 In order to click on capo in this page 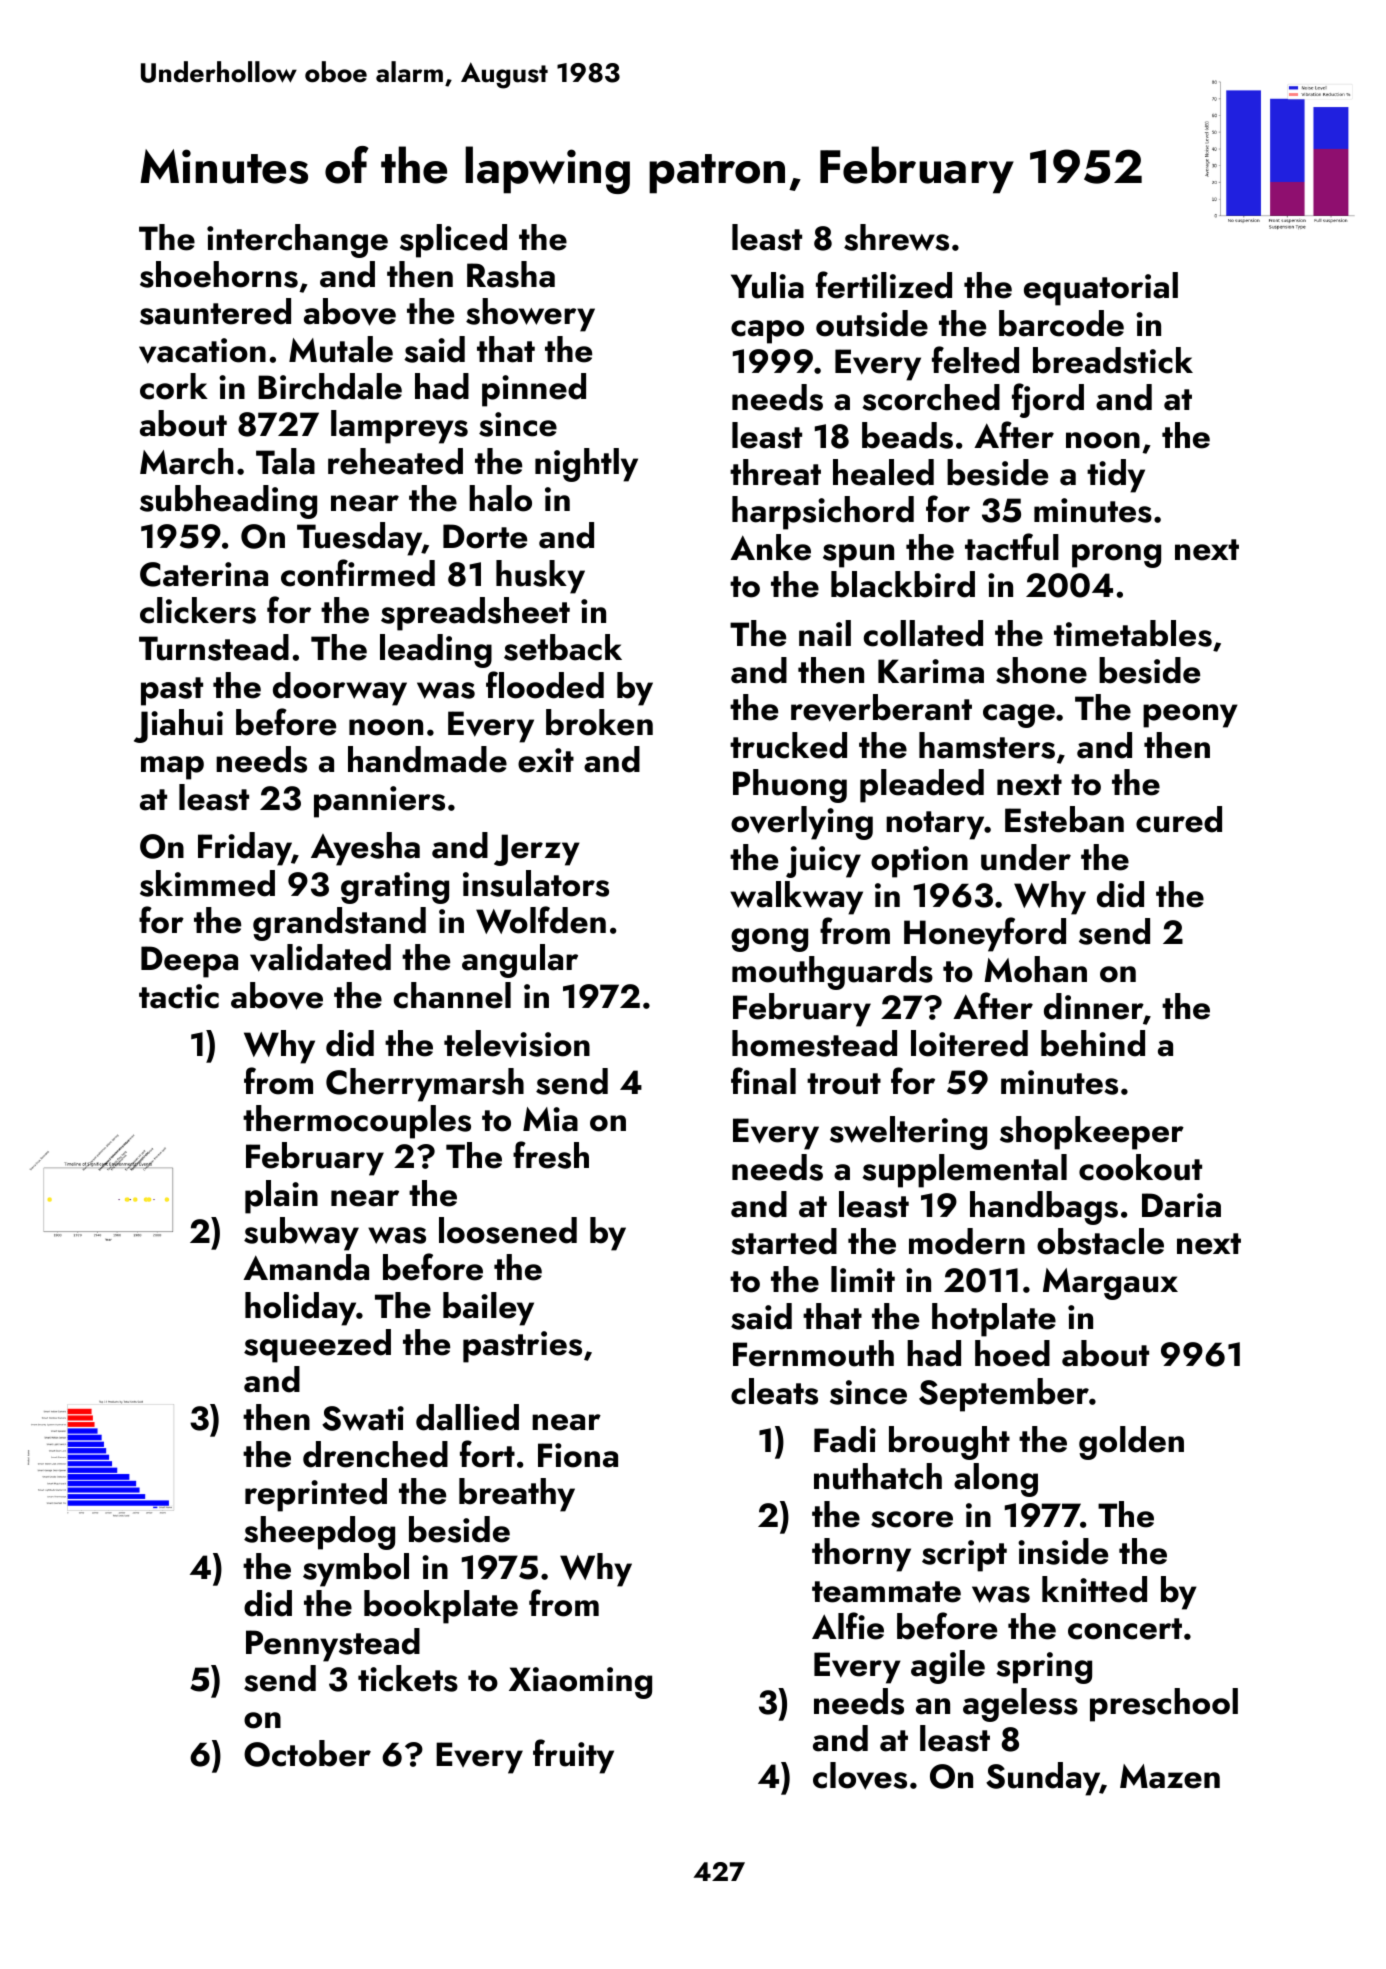, I will do `click(767, 332)`.
